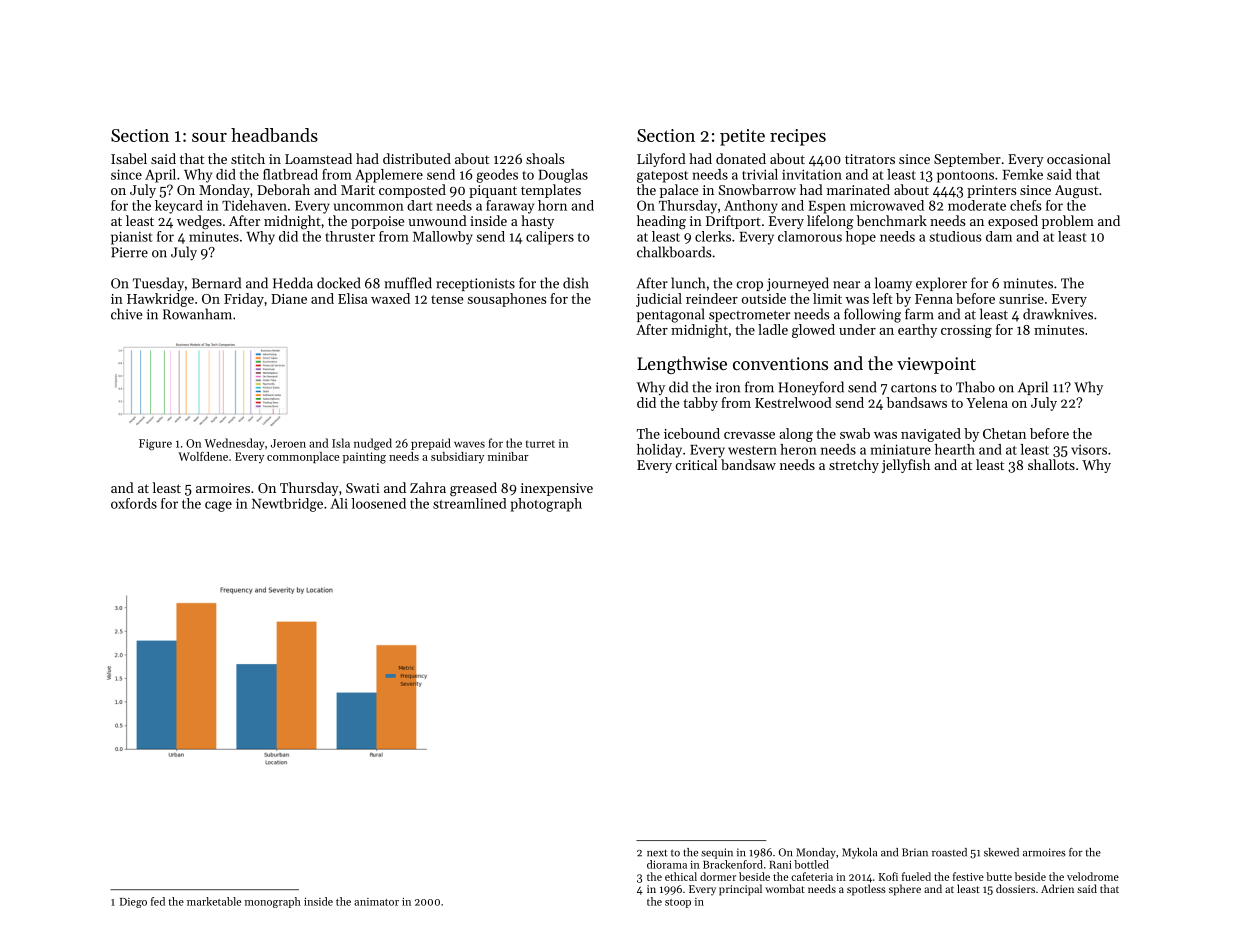 The height and width of the image is (952, 1233). Describe the element at coordinates (740, 890) in the image. I see `principal` at that location.
